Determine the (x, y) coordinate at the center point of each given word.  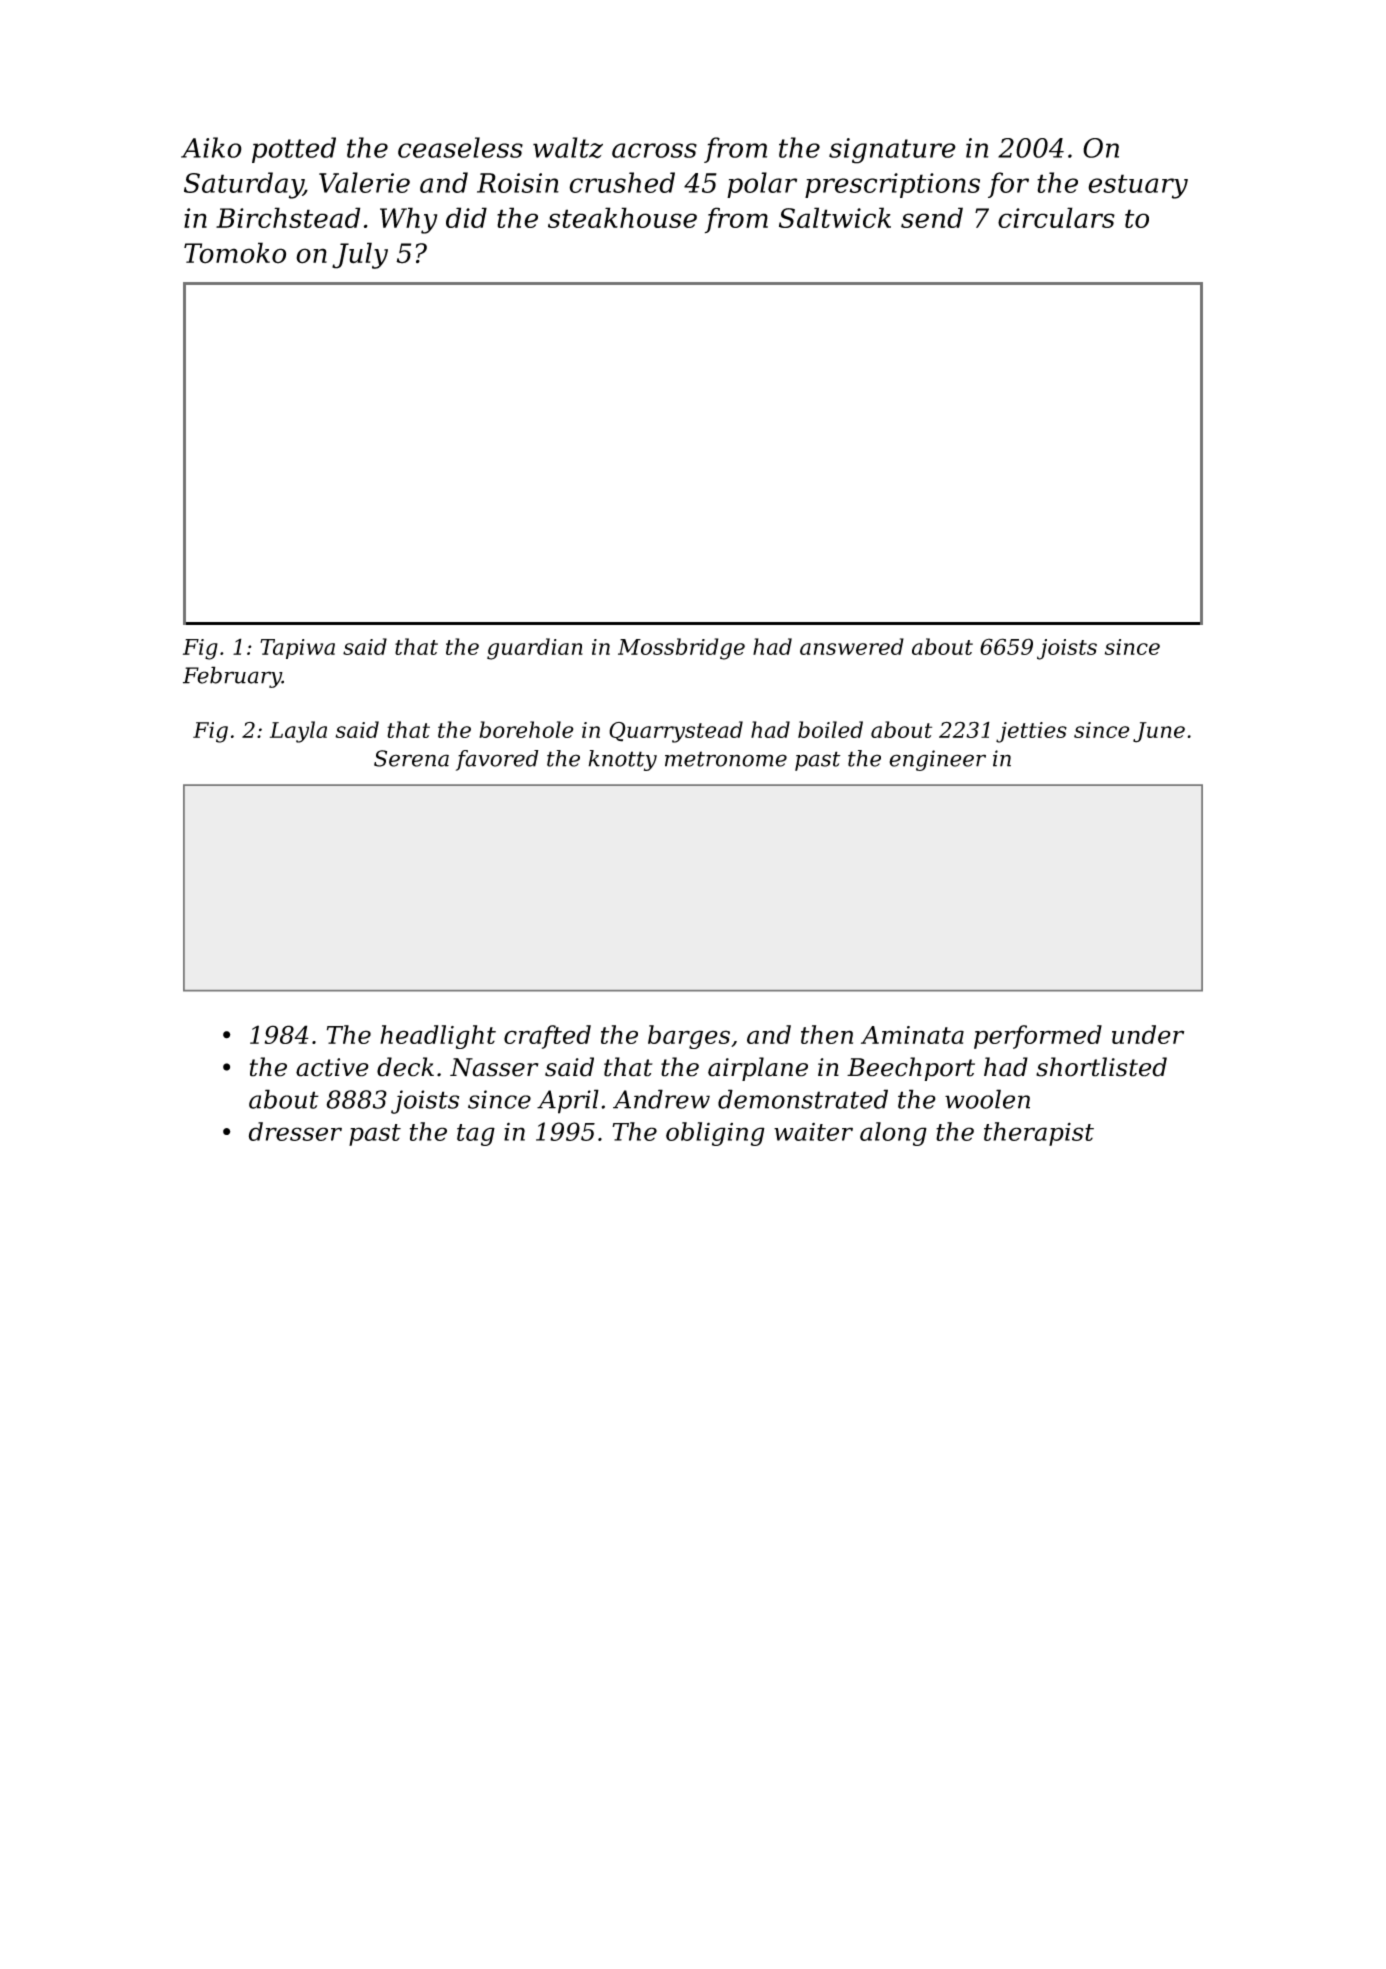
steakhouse (622, 217)
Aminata (912, 1035)
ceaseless (460, 147)
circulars (1056, 217)
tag (476, 1135)
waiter (813, 1132)
